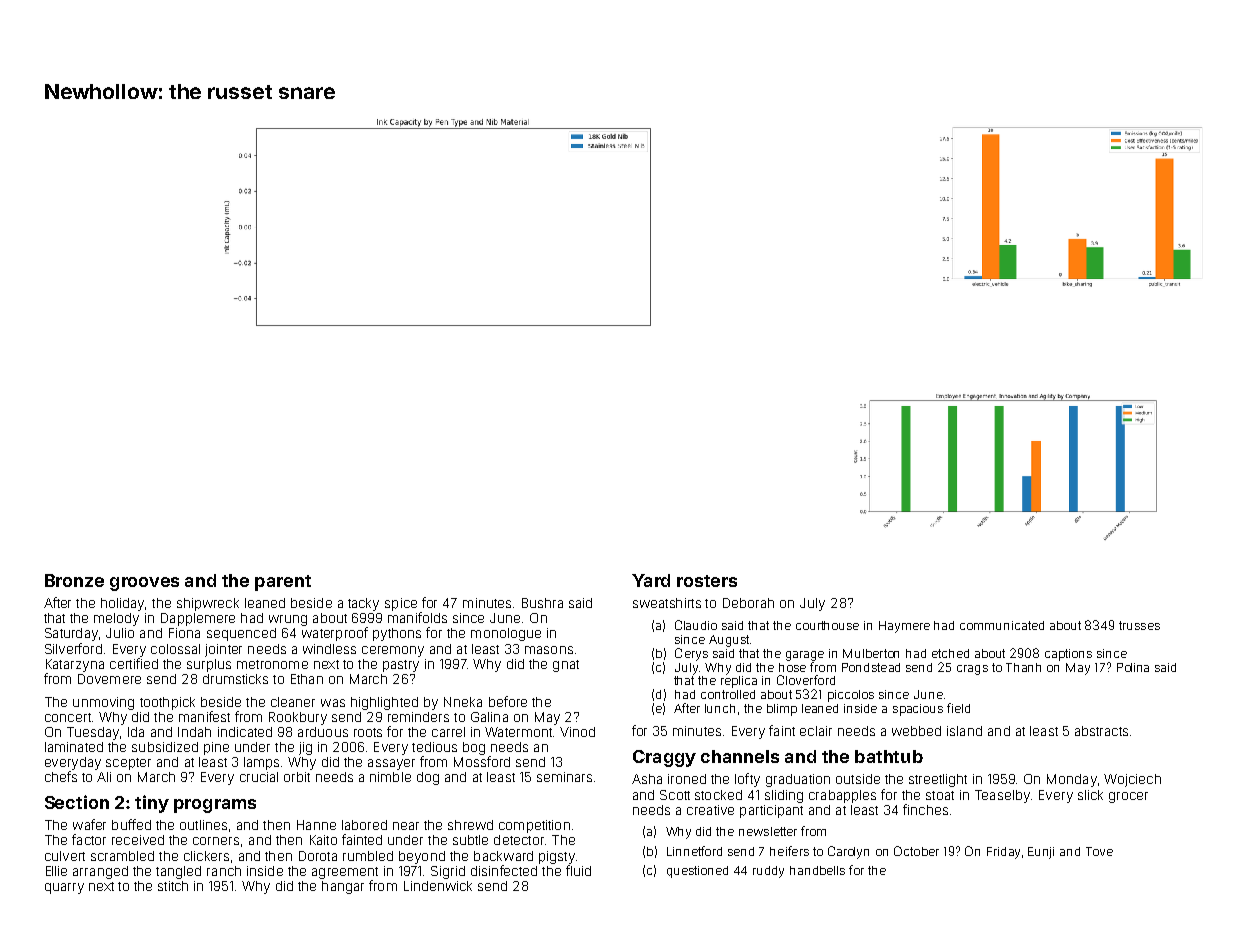  What do you see at coordinates (664, 758) in the image?
I see `Craggy` at bounding box center [664, 758].
